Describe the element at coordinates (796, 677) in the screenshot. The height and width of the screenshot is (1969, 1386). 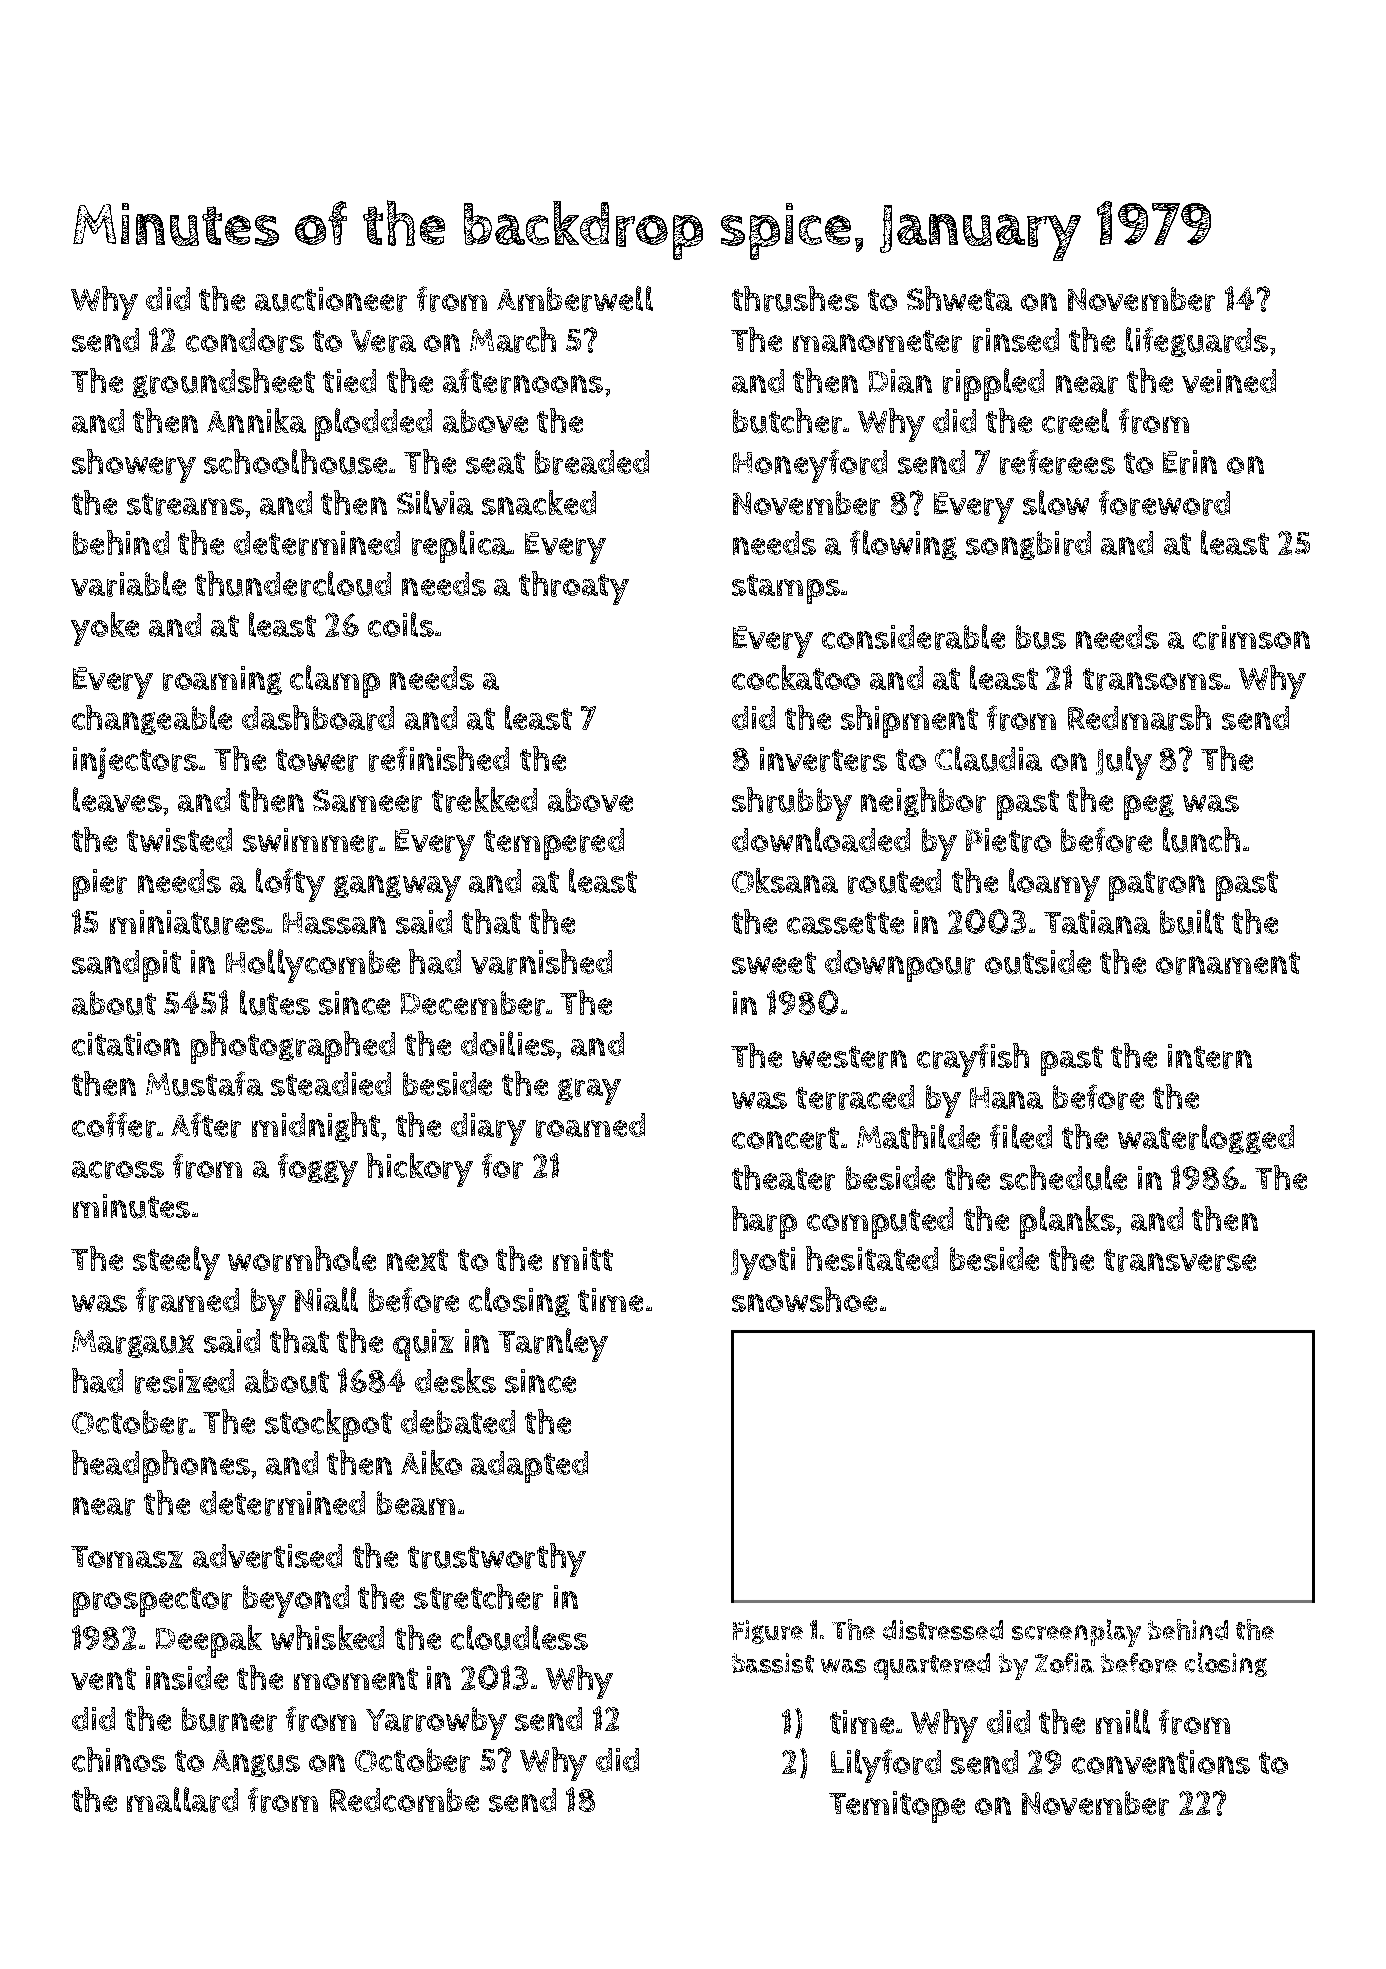
I see `cockatoo` at that location.
